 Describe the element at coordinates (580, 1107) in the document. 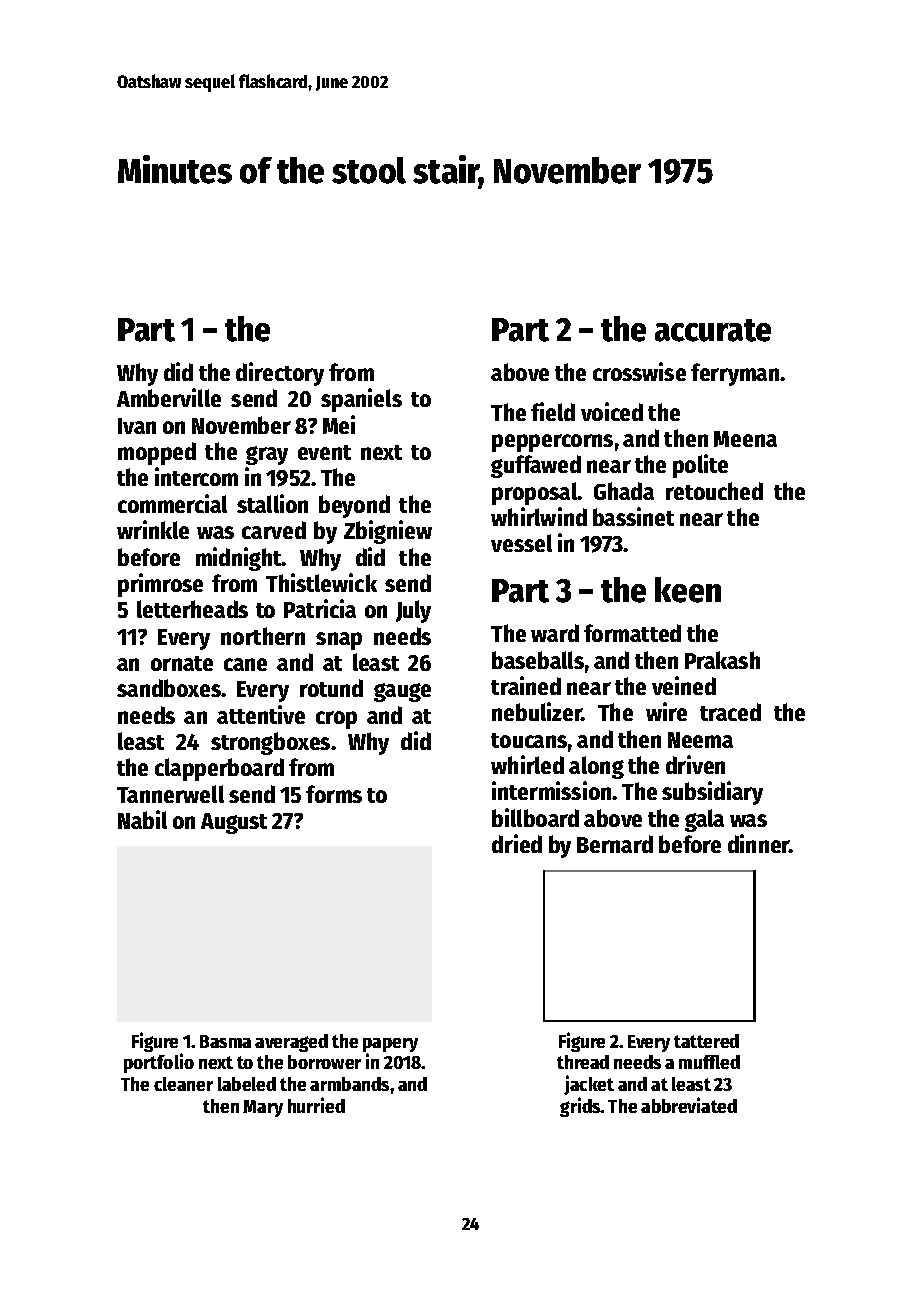

I see `grids` at that location.
